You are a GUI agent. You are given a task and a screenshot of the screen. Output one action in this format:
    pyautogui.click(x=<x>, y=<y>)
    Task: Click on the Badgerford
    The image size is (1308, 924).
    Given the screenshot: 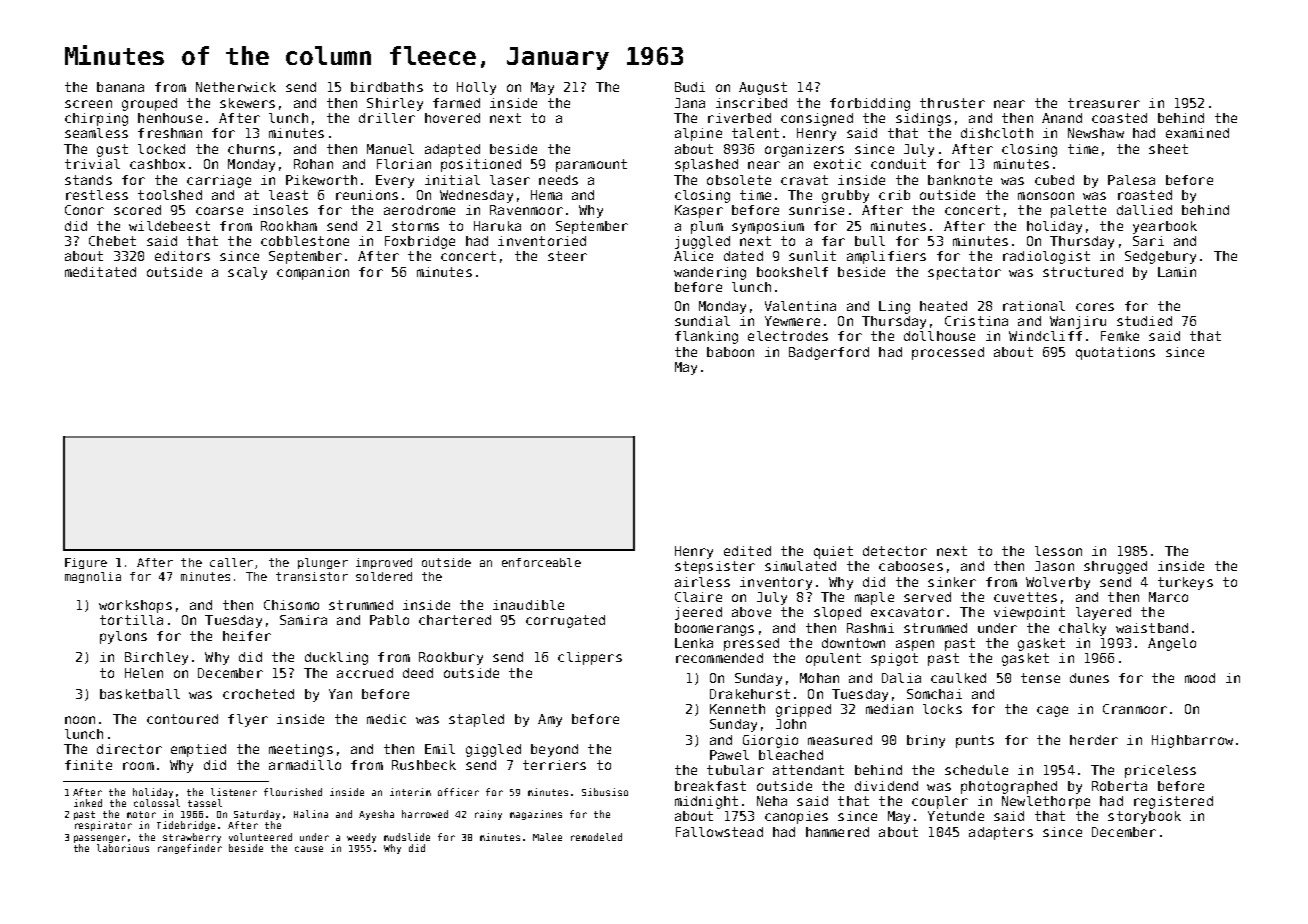 What is the action you would take?
    pyautogui.click(x=829, y=353)
